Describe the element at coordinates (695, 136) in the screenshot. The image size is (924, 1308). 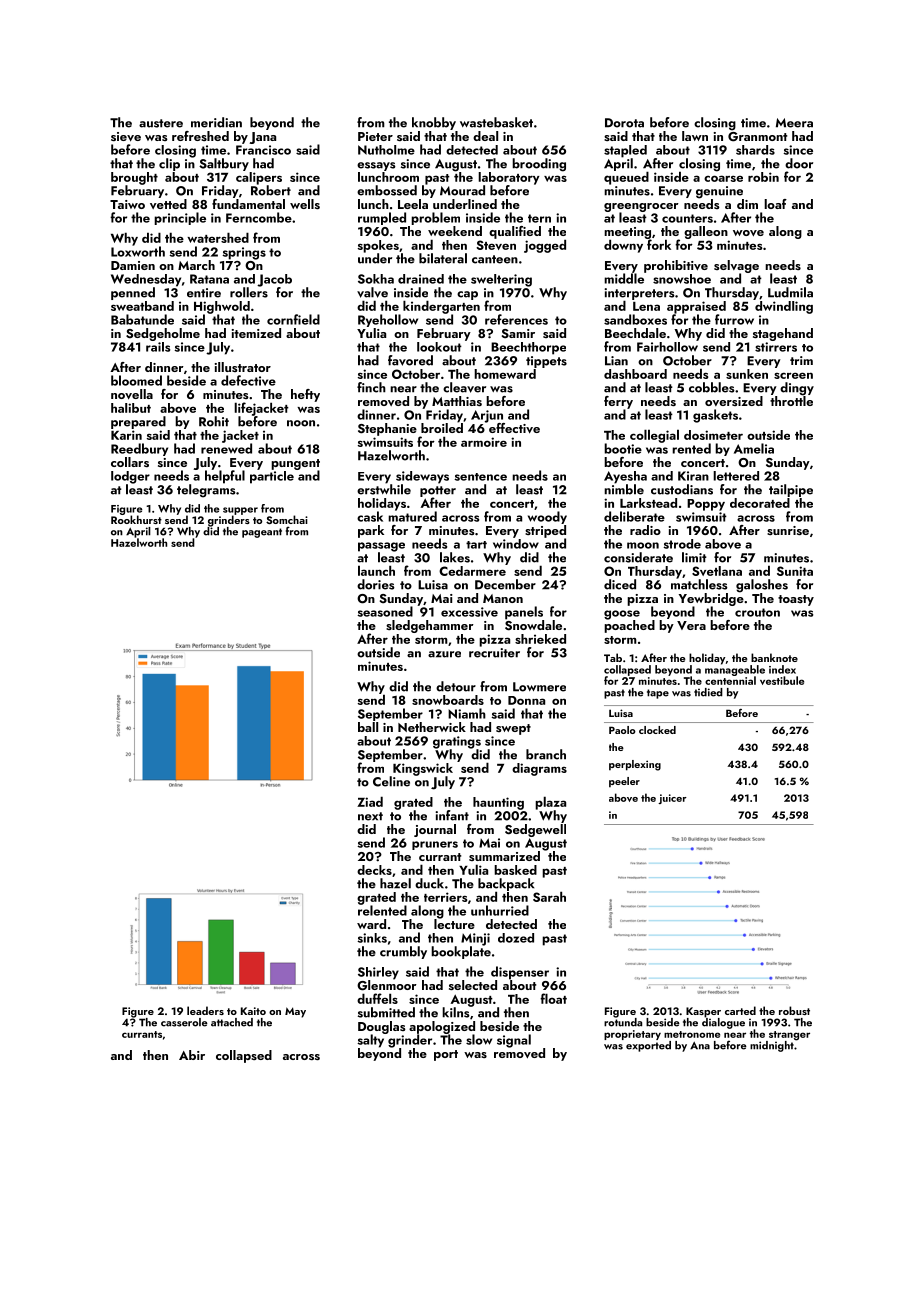
I see `lawn` at that location.
